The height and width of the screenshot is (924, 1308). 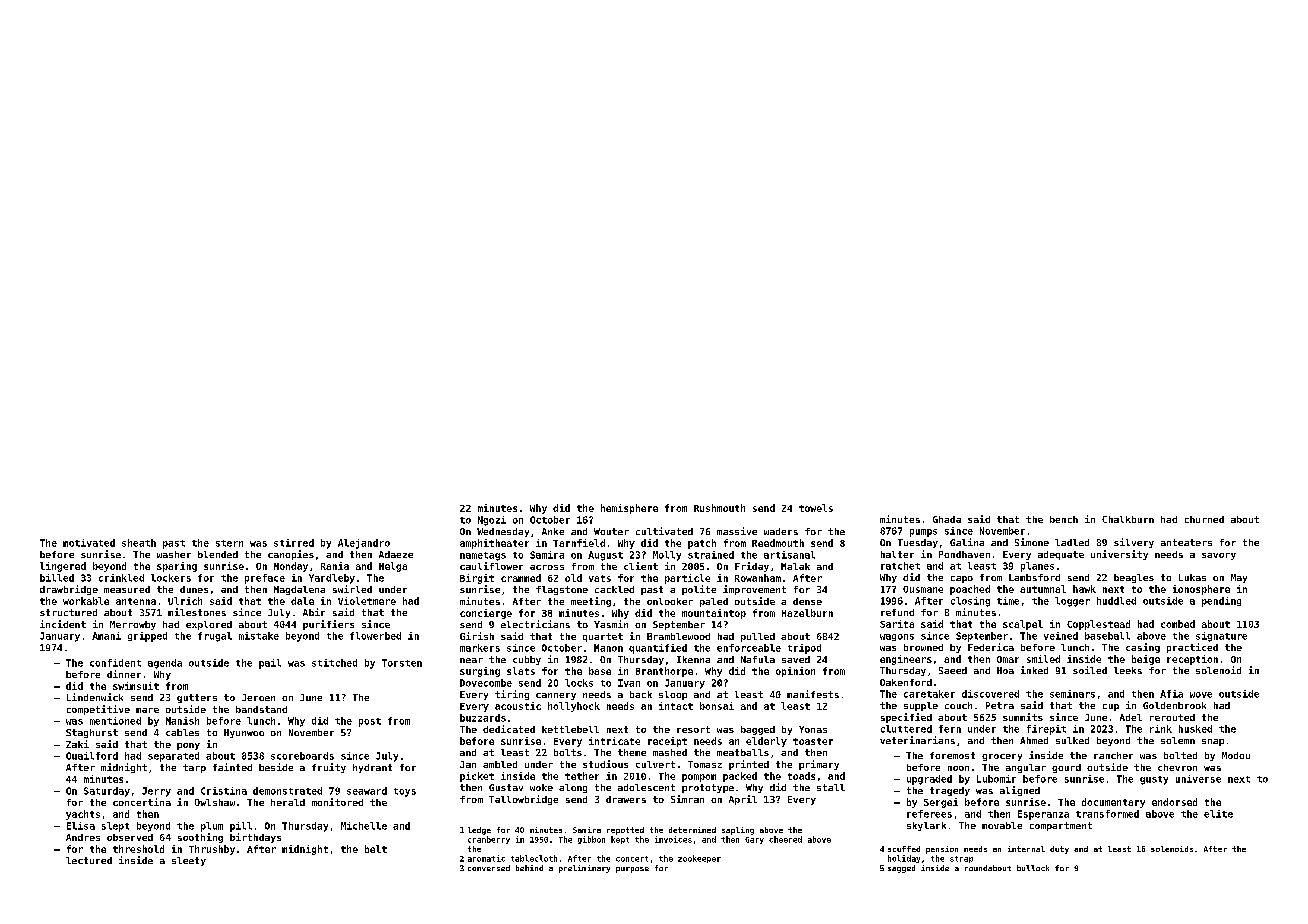 What do you see at coordinates (376, 849) in the screenshot?
I see `belt` at bounding box center [376, 849].
